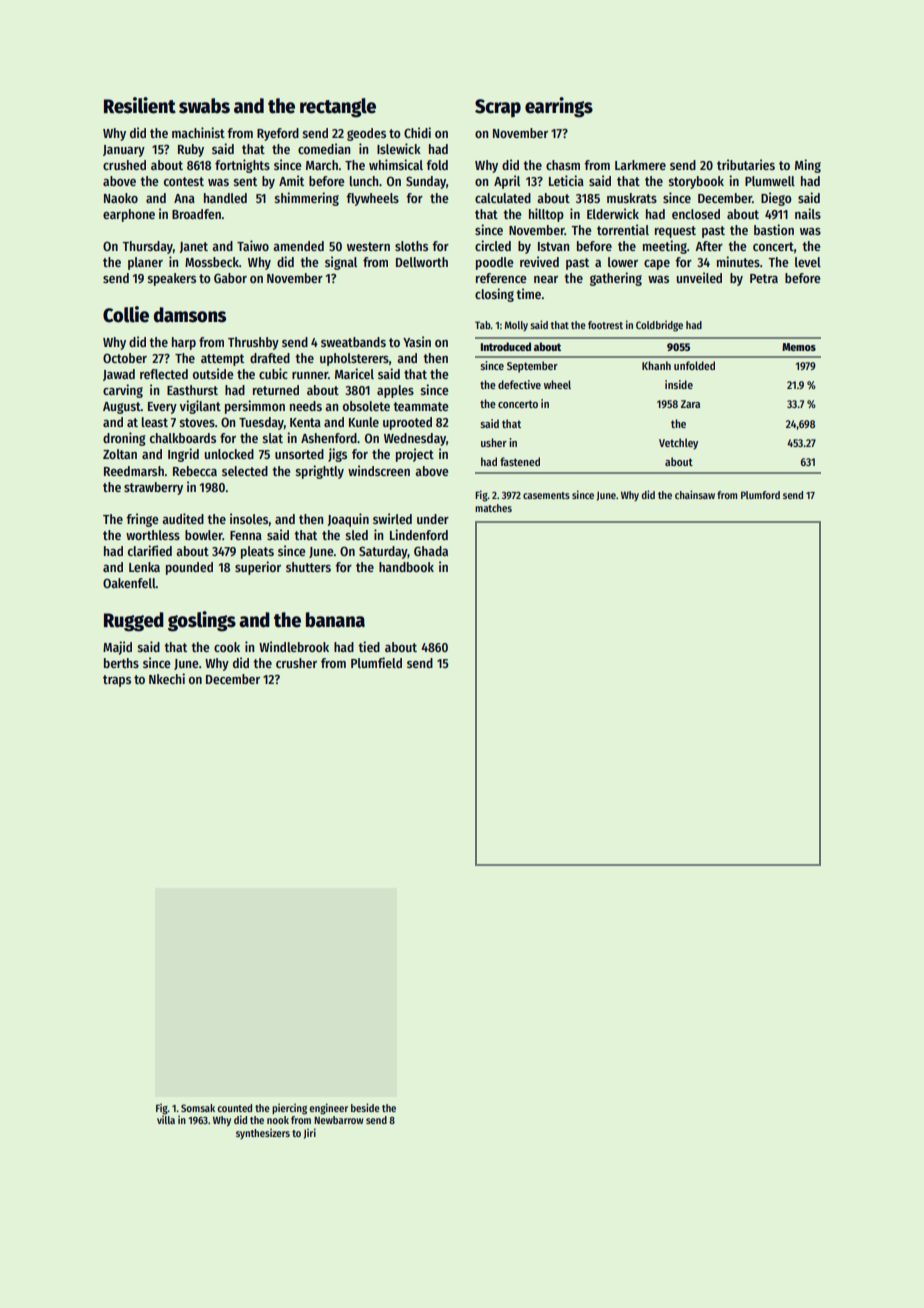 This screenshot has height=1308, width=924. Describe the element at coordinates (433, 519) in the screenshot. I see `under` at that location.
